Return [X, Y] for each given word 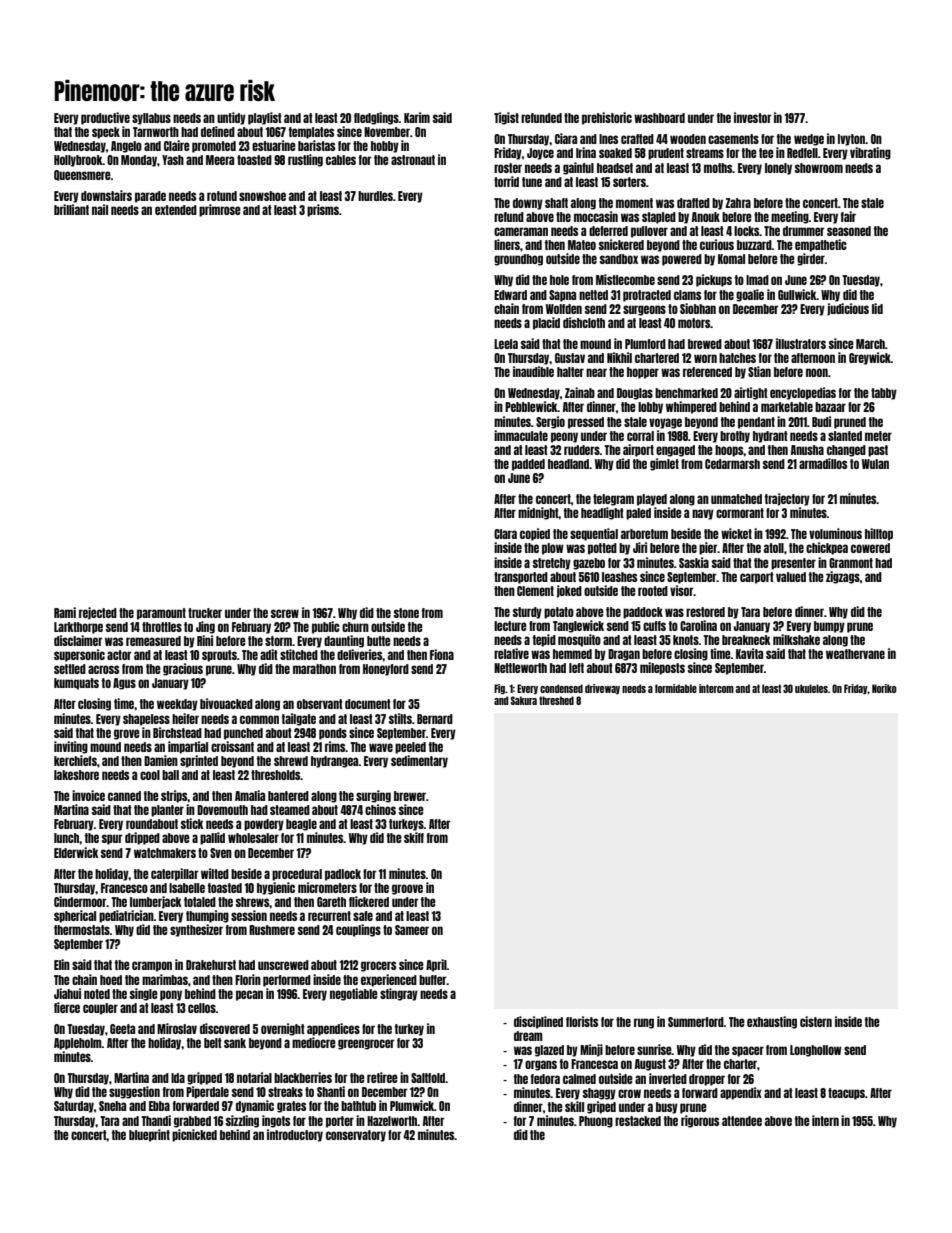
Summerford [696, 1022]
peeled [410, 748]
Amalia [250, 795]
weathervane [855, 654]
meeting [790, 217]
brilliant [71, 209]
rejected [98, 613]
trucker [205, 613]
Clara [505, 534]
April [436, 965]
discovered [225, 1028]
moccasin [596, 216]
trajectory [787, 499]
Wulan [875, 464]
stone [406, 613]
